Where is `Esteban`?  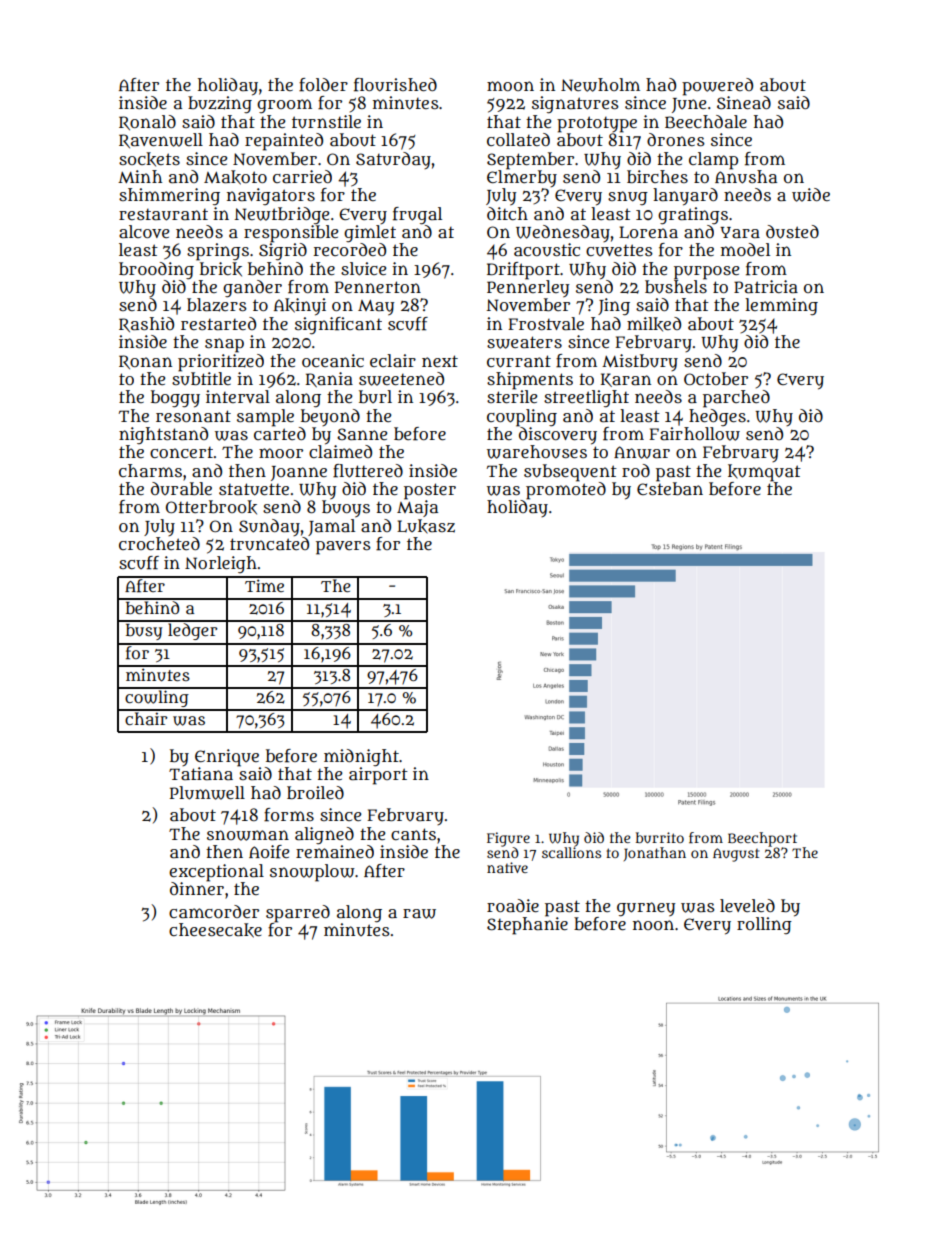
Esteban is located at coordinates (670, 489).
